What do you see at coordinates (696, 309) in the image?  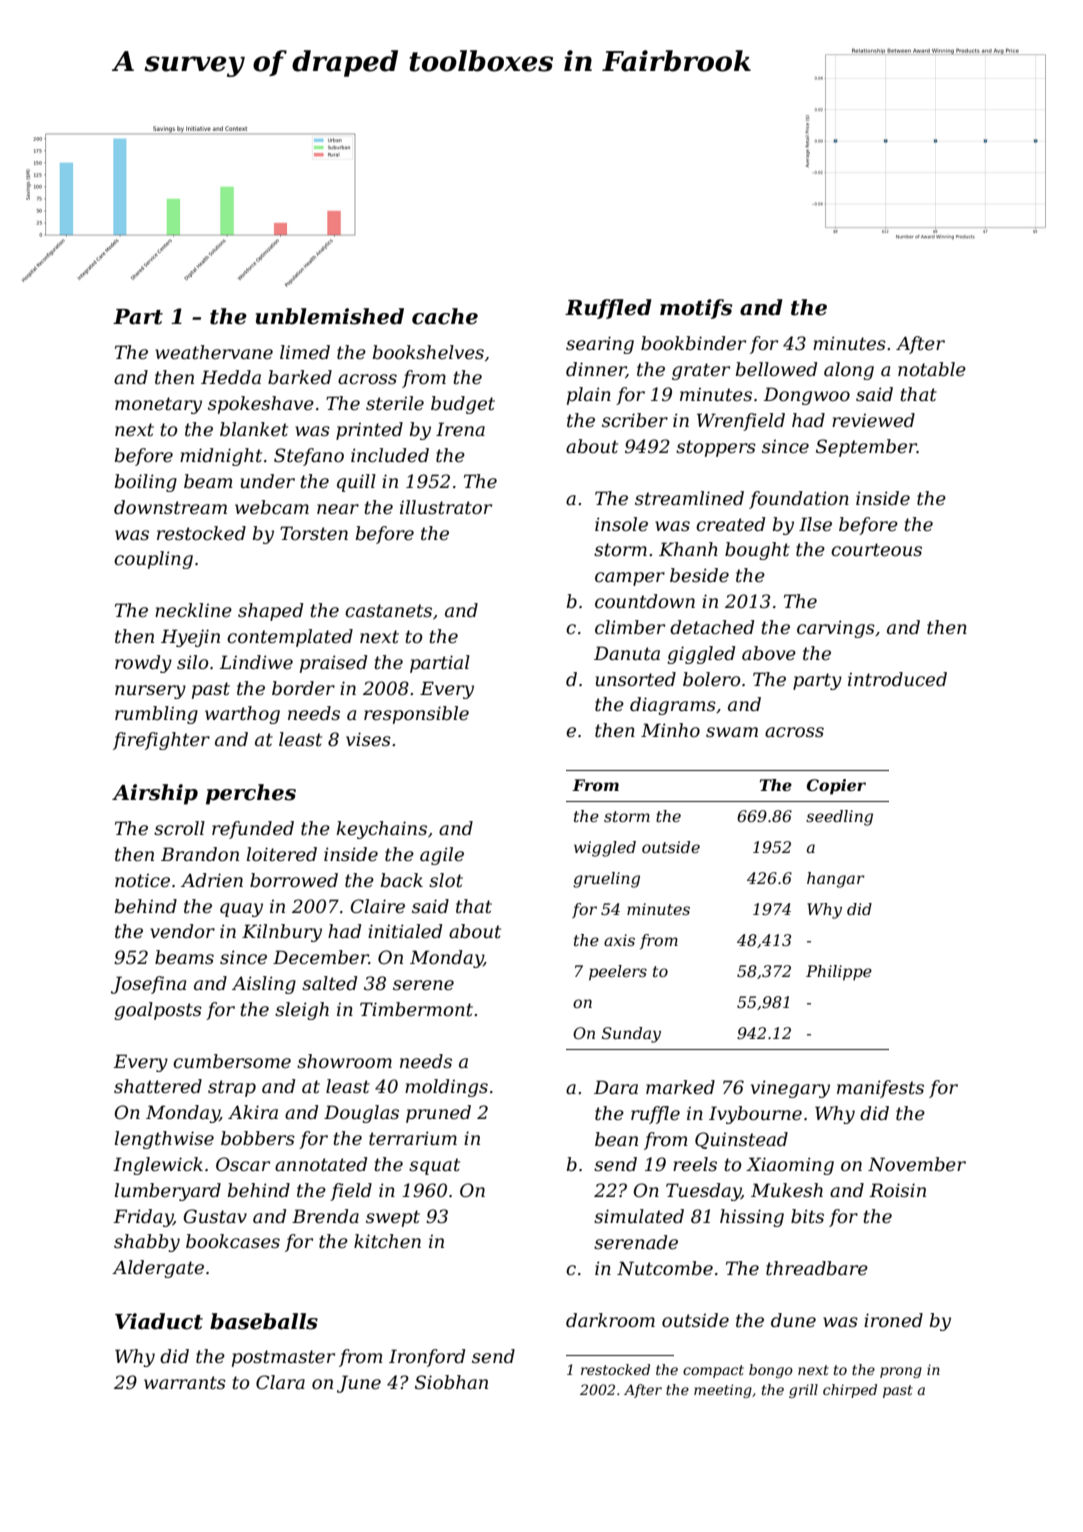 I see `motifs` at bounding box center [696, 309].
